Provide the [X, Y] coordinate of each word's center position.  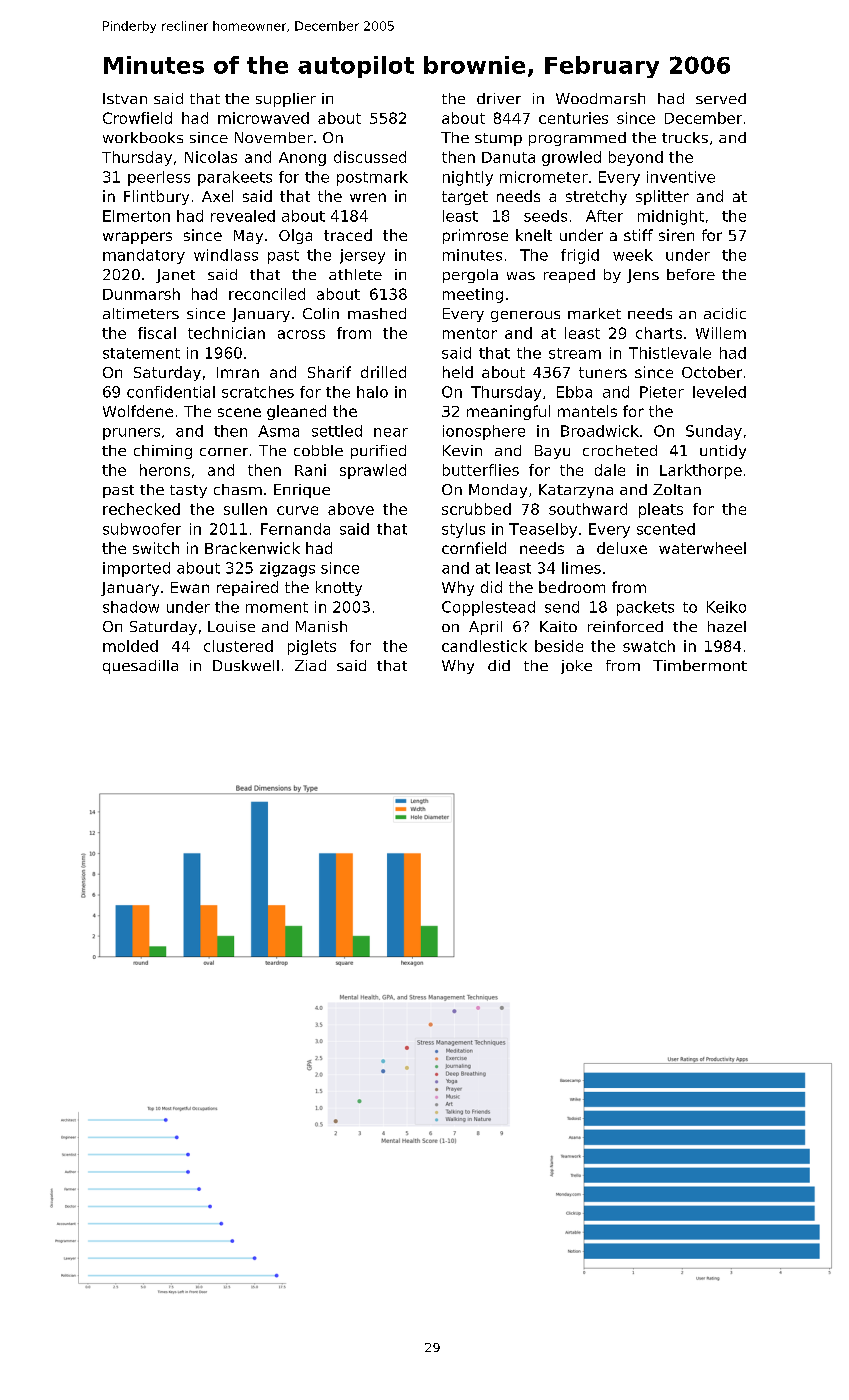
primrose [475, 236]
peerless [159, 178]
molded [130, 646]
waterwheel [702, 548]
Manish [321, 626]
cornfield [474, 548]
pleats [661, 510]
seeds [545, 216]
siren [676, 235]
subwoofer [142, 529]
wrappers [137, 238]
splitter [662, 197]
